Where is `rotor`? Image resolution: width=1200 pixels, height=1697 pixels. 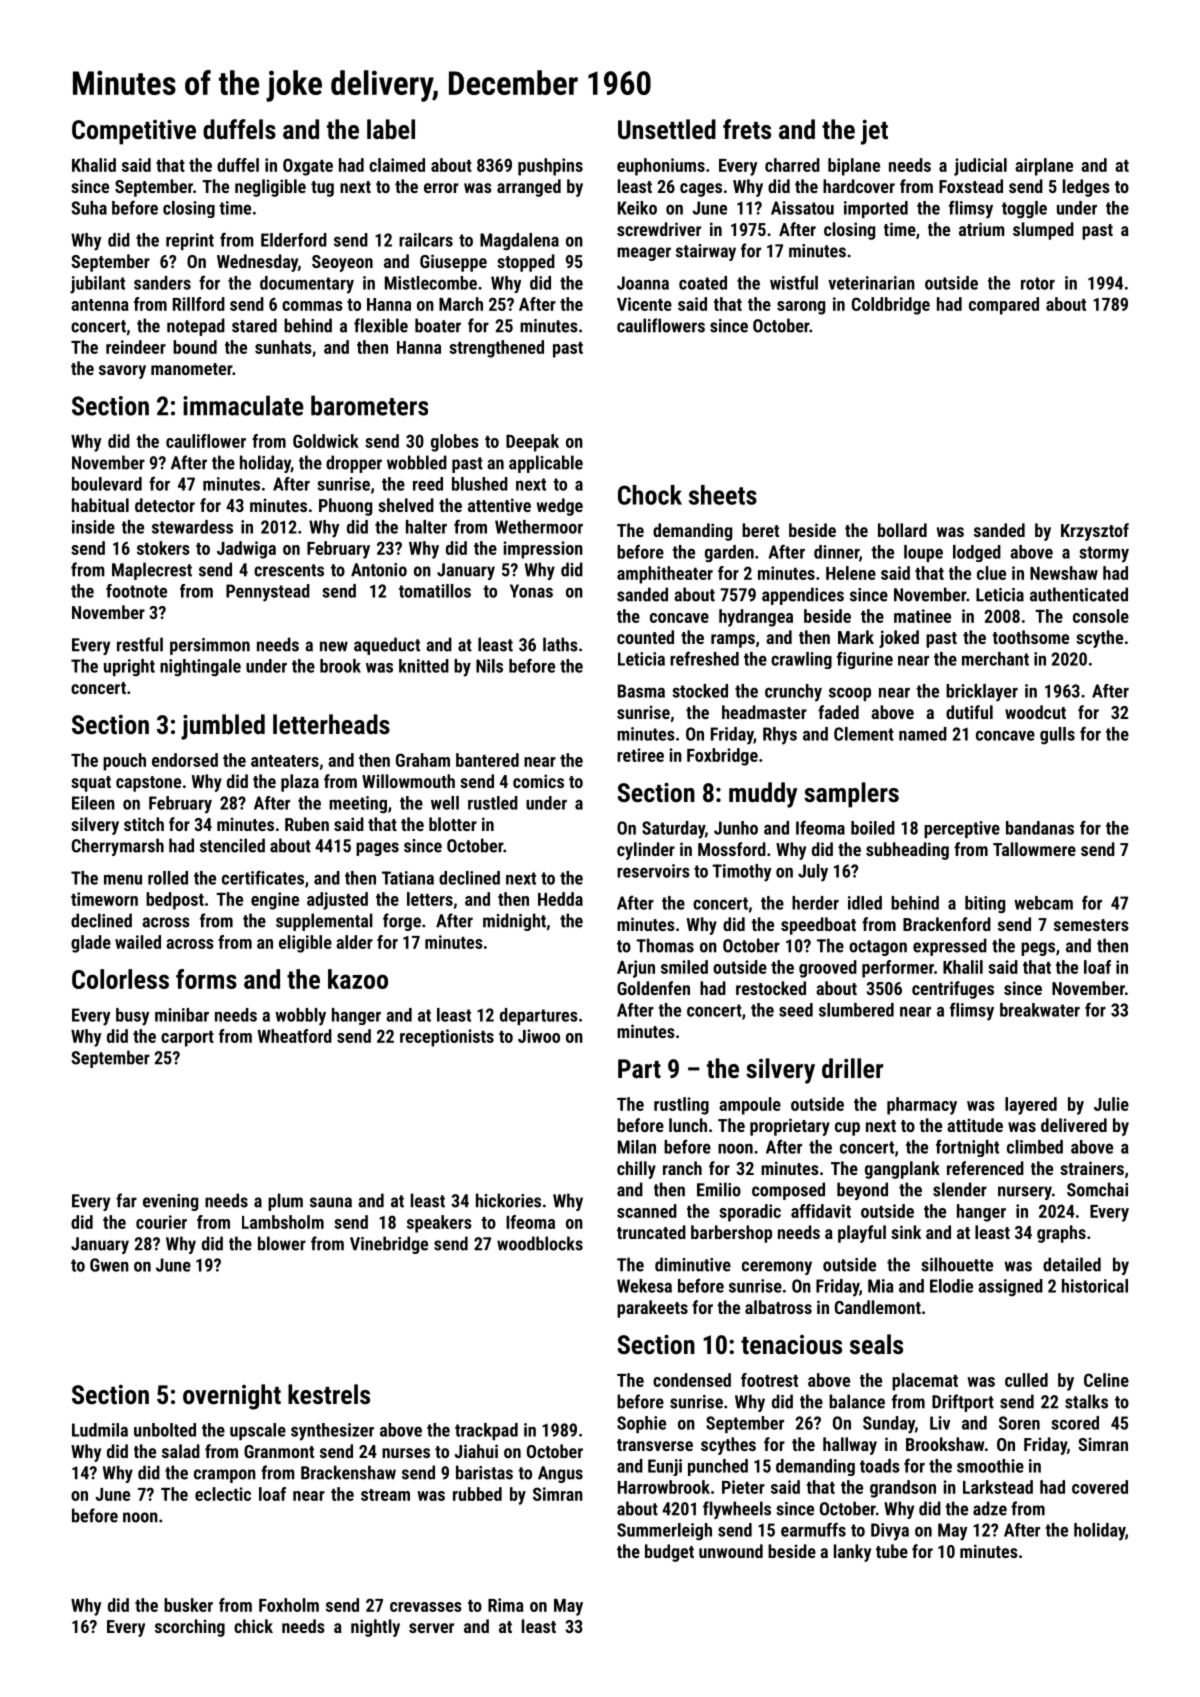
rotor is located at coordinates (1038, 283).
